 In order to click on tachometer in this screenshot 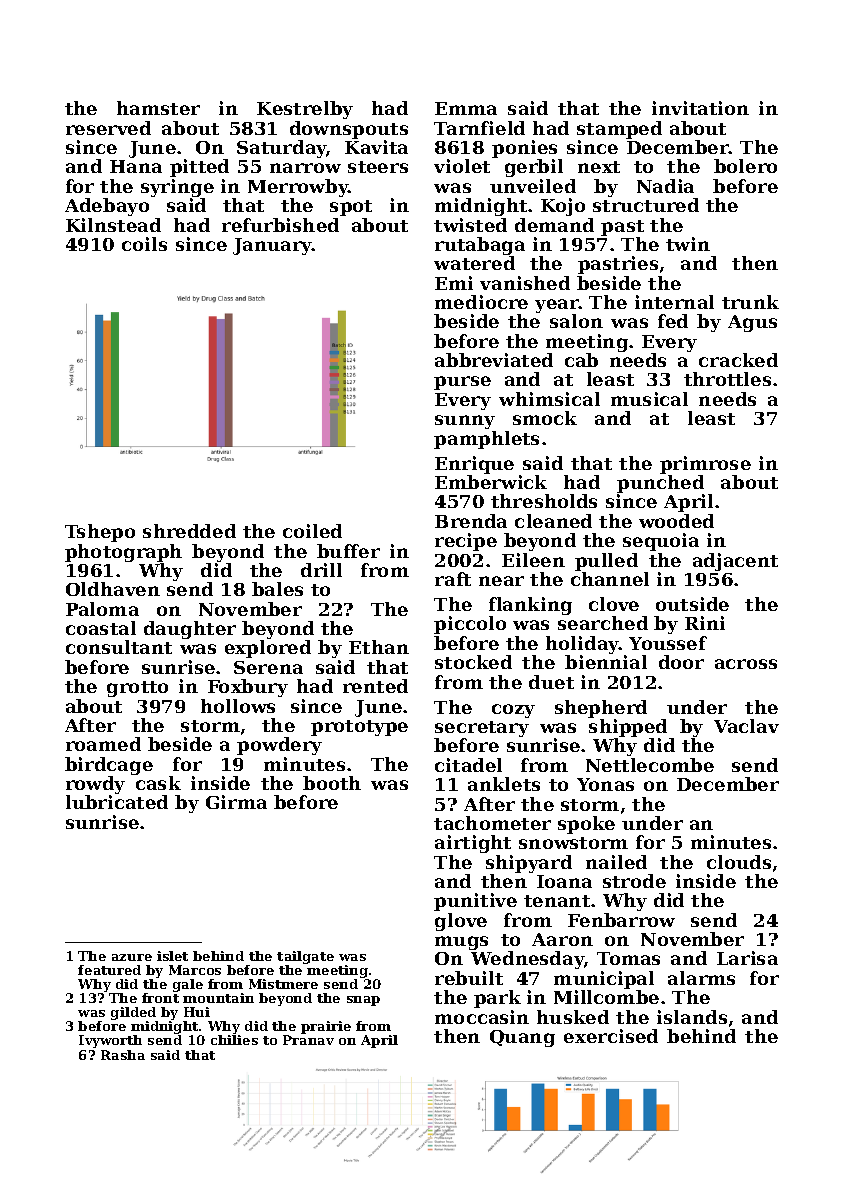, I will do `click(492, 823)`.
